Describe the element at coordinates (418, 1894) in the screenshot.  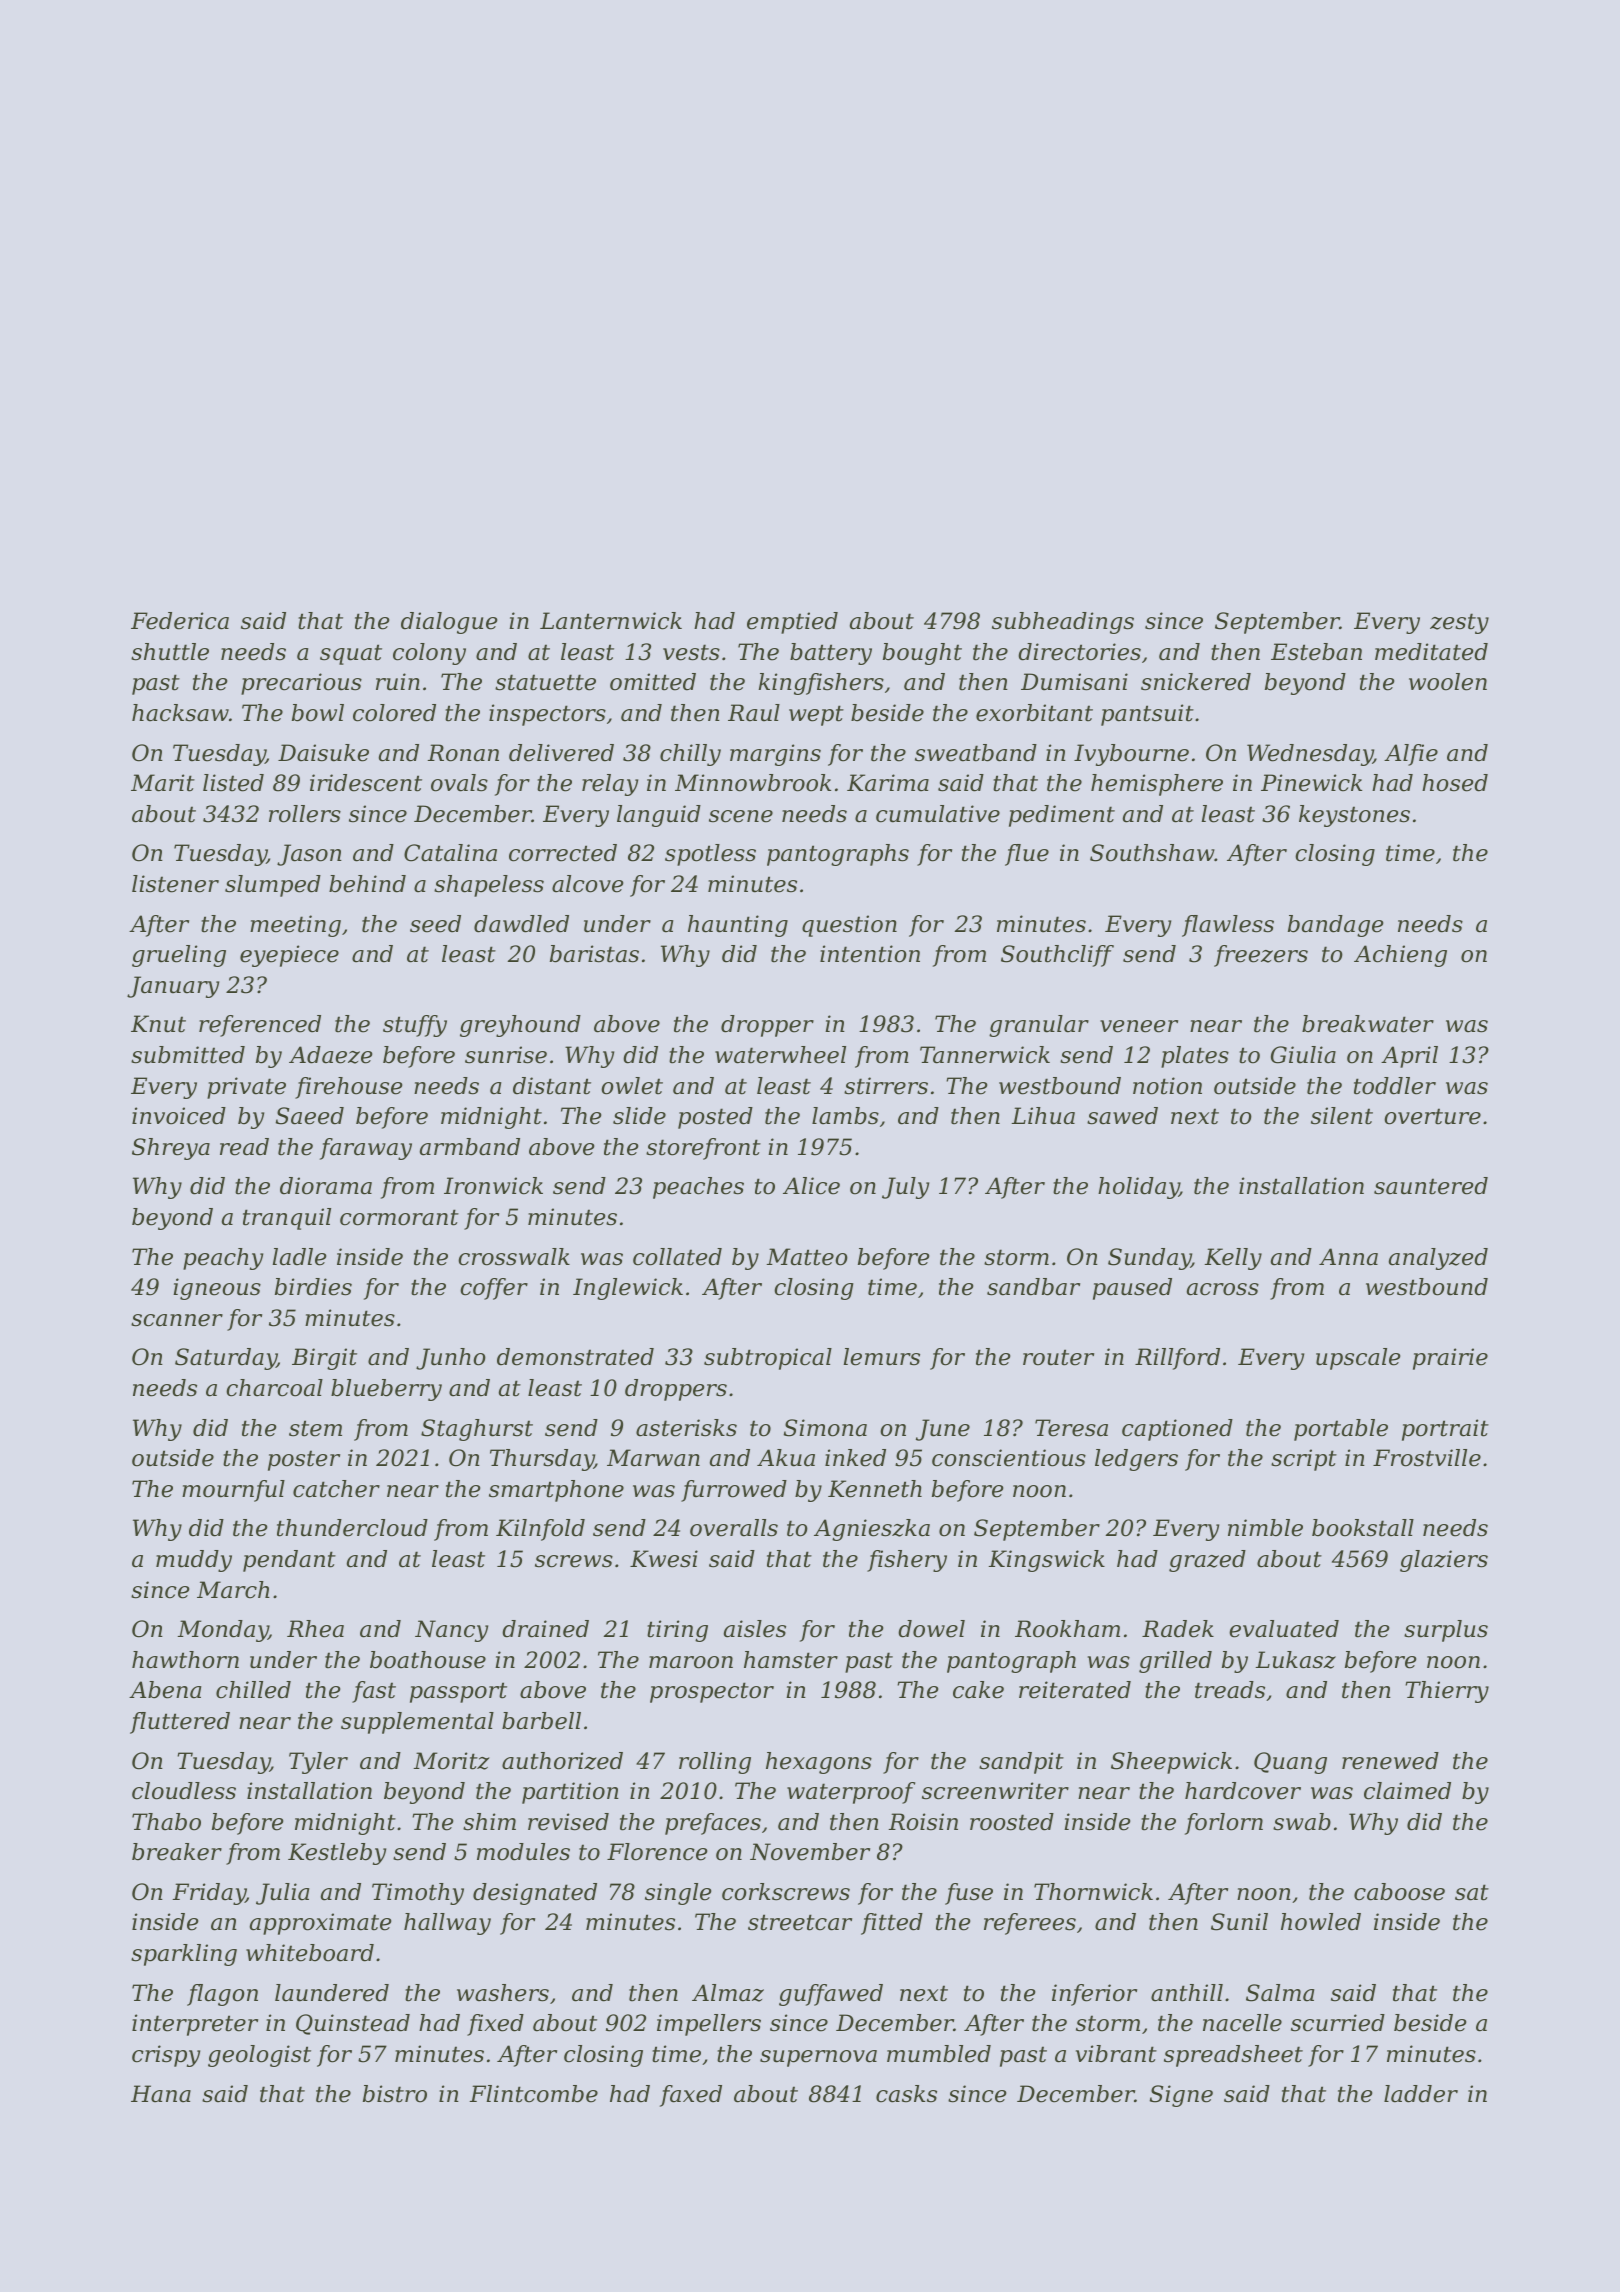
I see `Timothy` at that location.
